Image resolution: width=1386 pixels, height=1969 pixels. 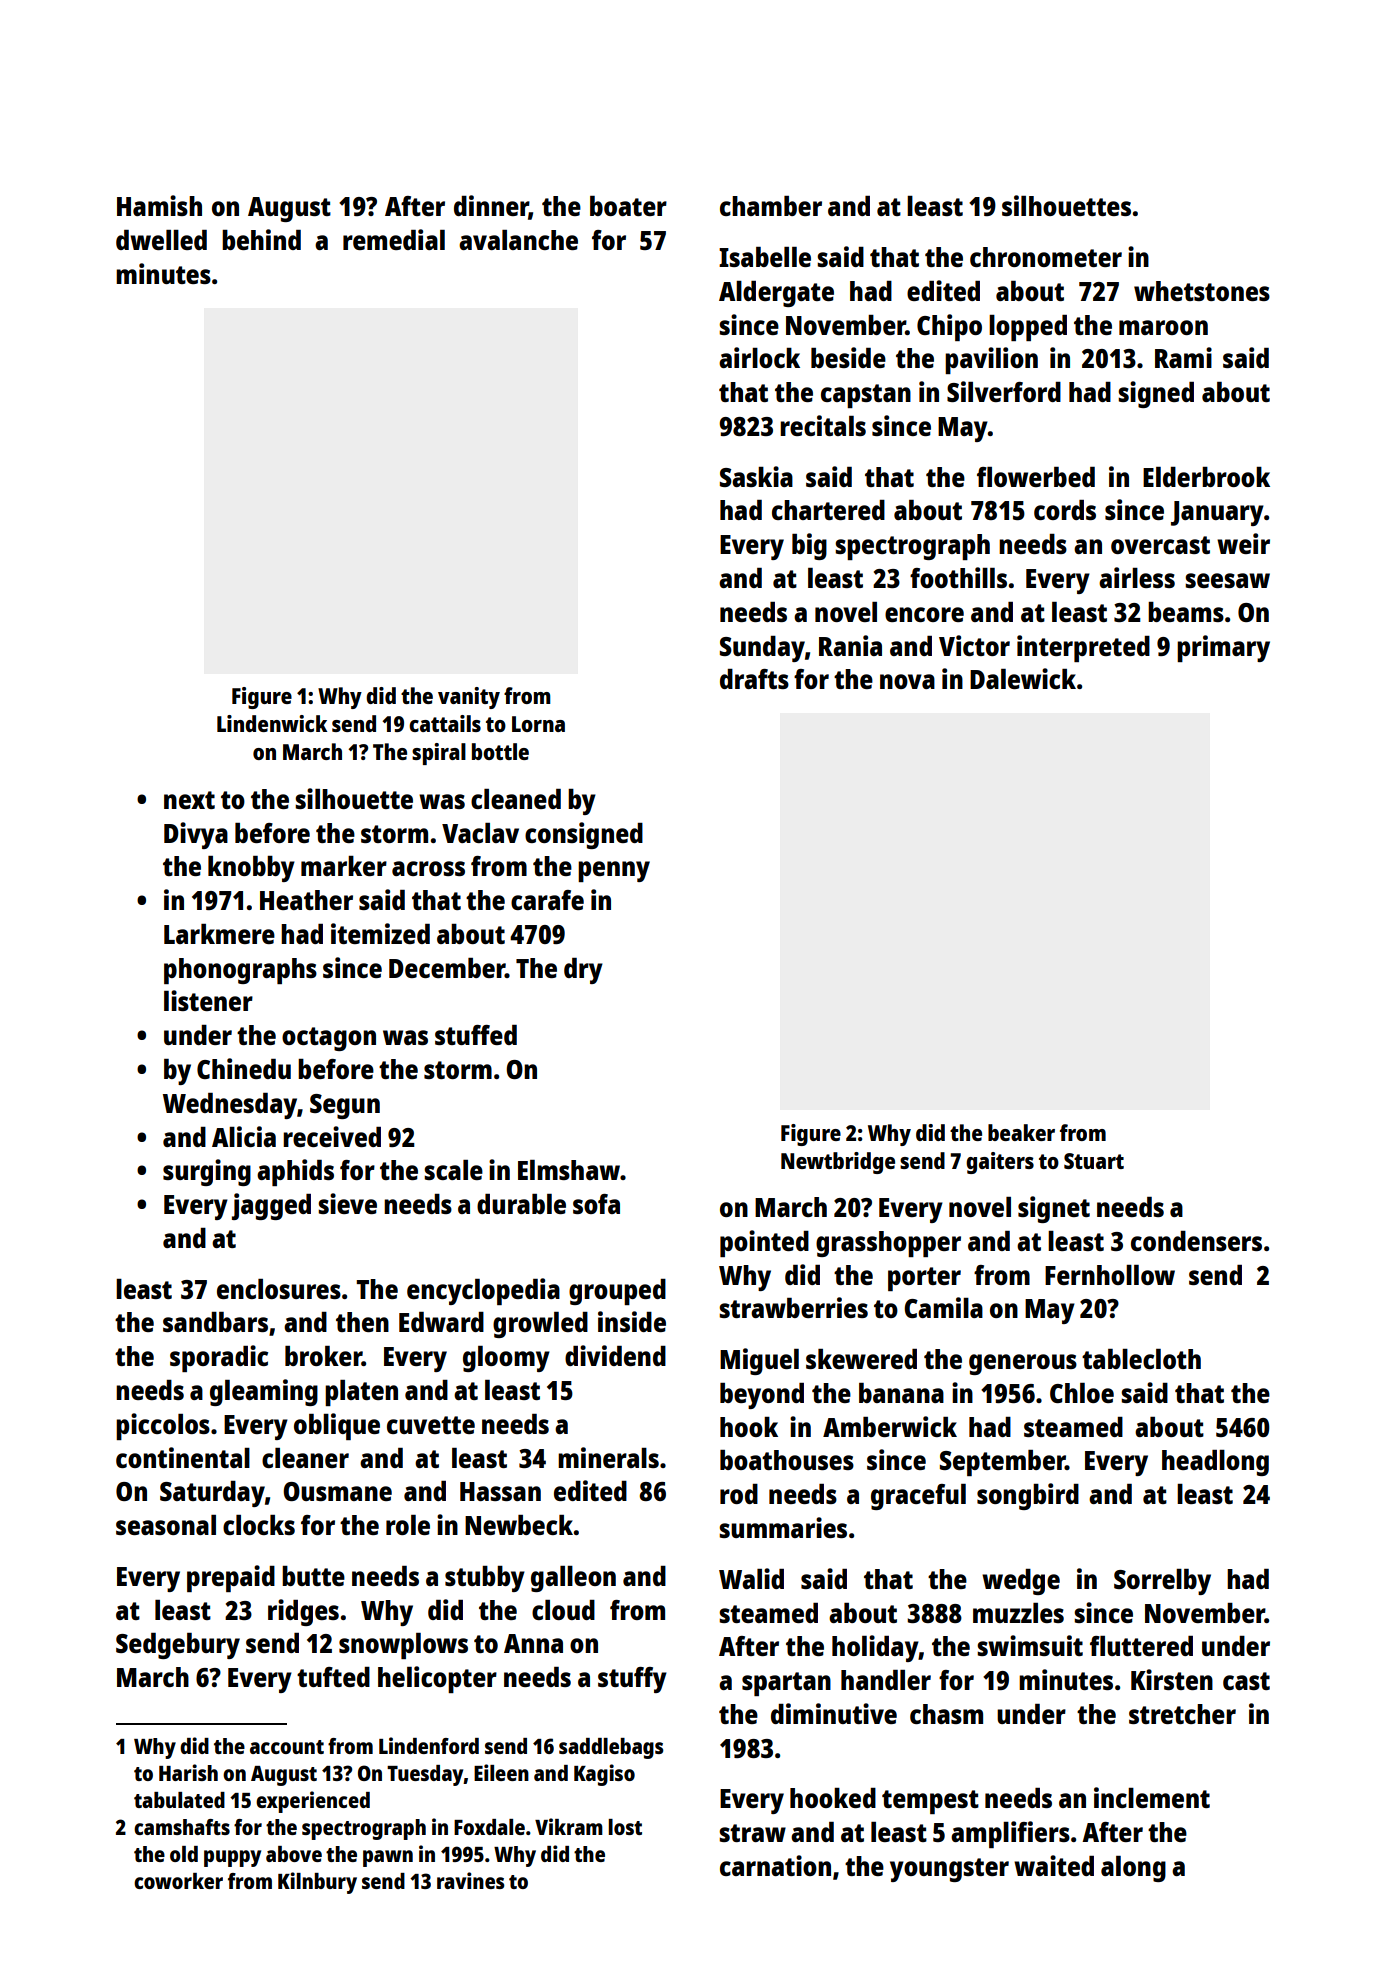 I want to click on Silverford, so click(x=1004, y=391).
